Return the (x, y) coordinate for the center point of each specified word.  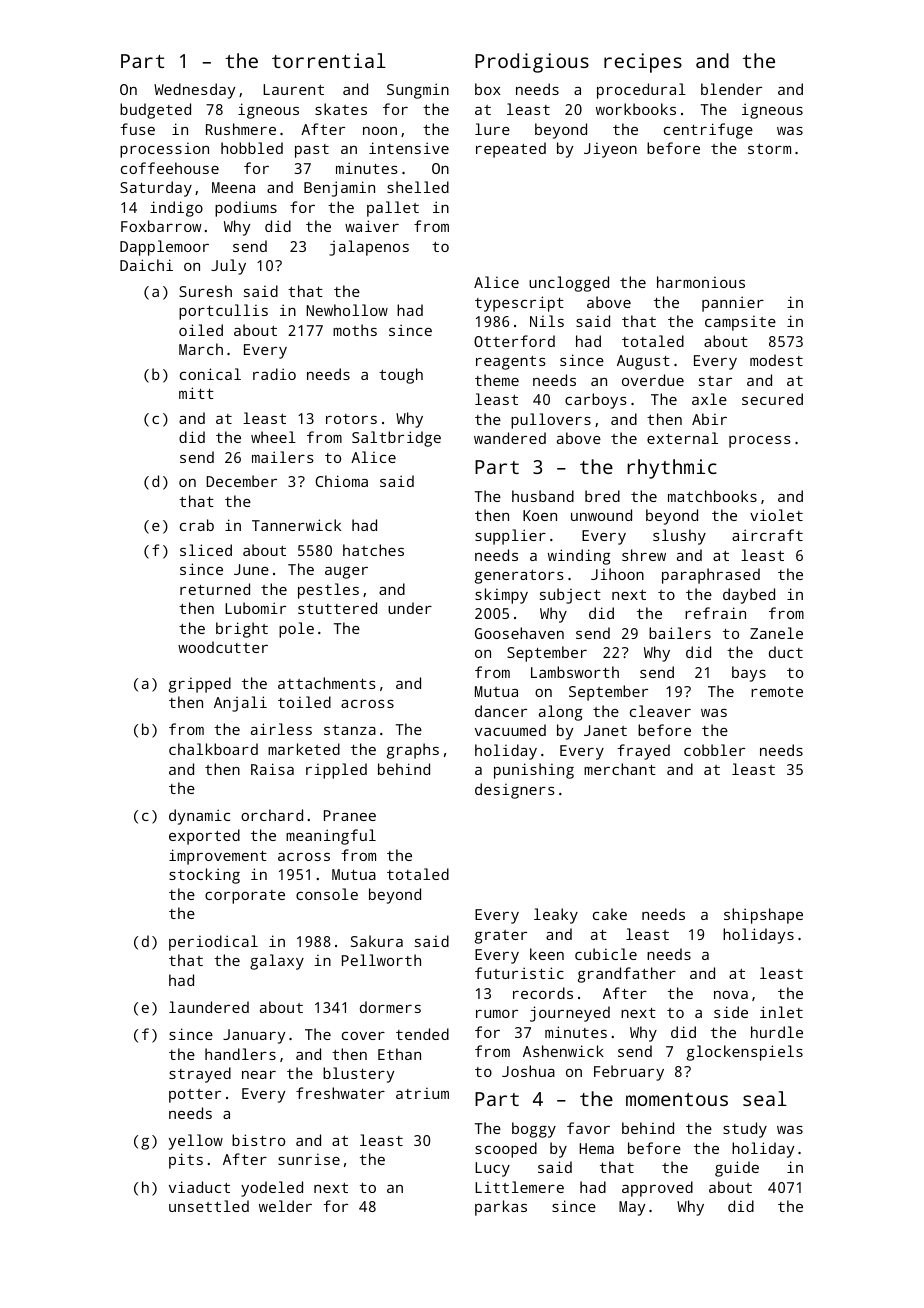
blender (731, 89)
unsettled (209, 1206)
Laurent (293, 89)
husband (543, 496)
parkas (501, 1208)
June (251, 569)
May (632, 1208)
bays (749, 674)
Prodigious (532, 63)
